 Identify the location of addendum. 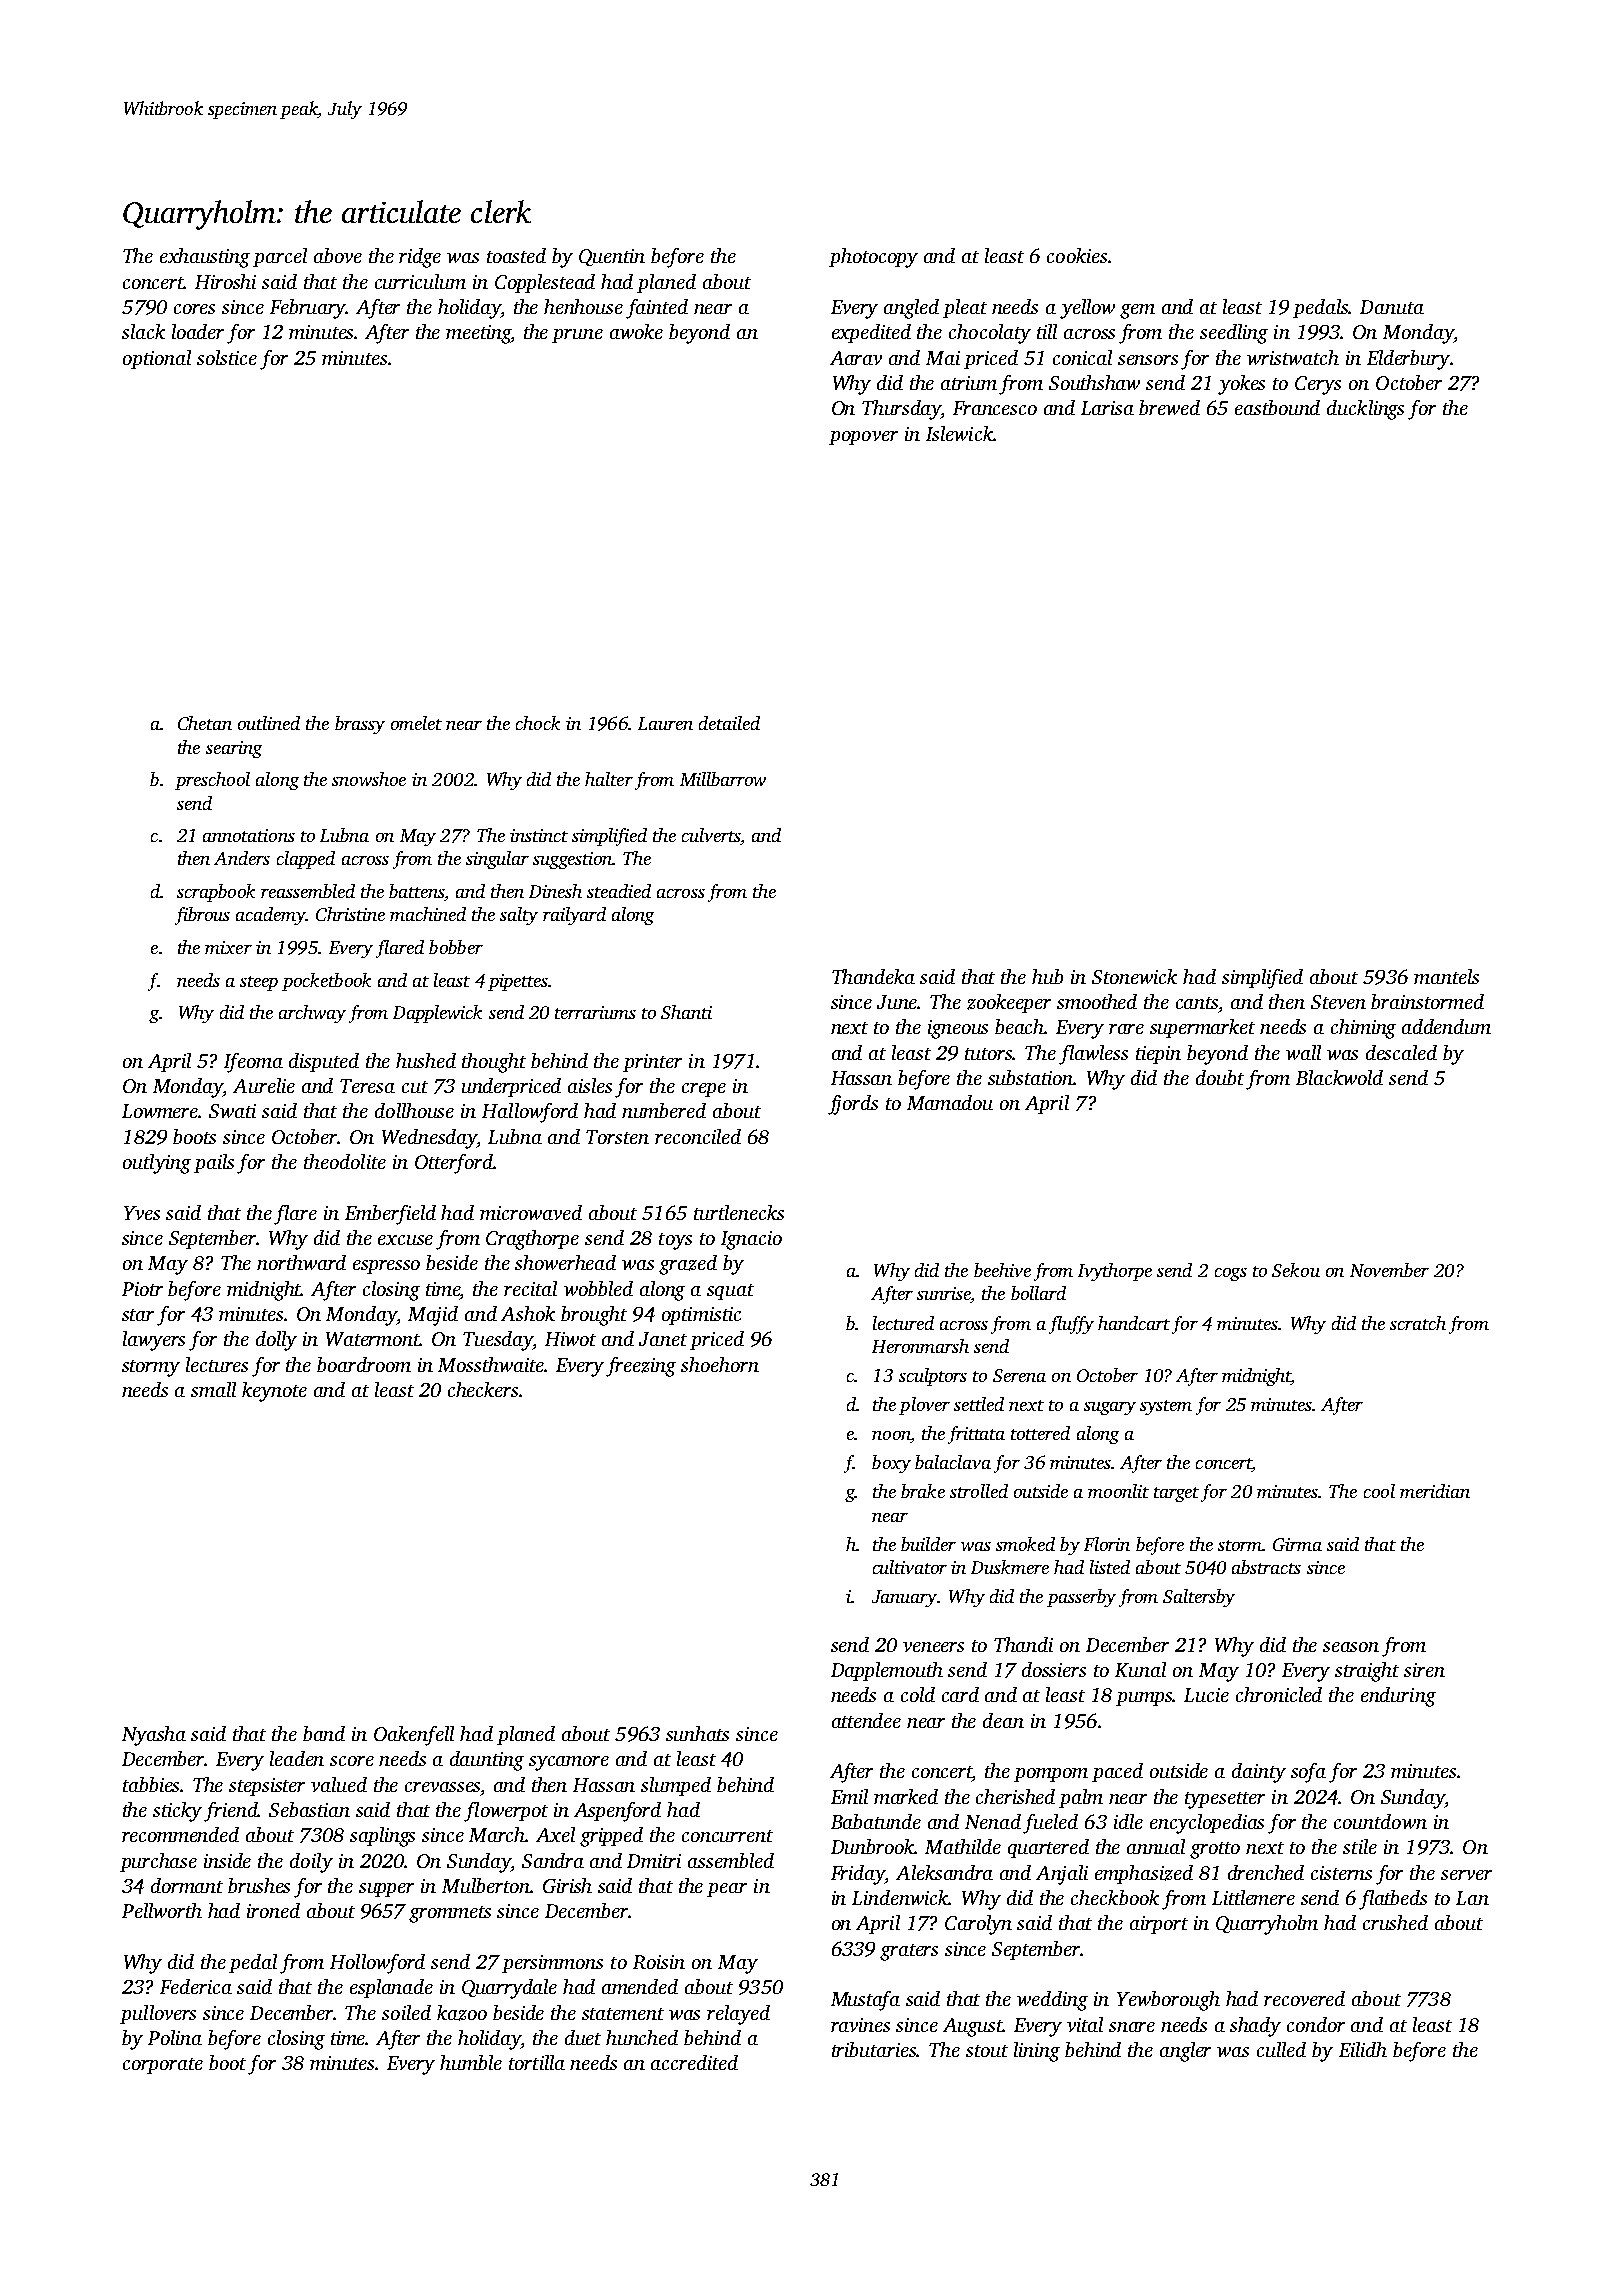
(1446, 1026).
